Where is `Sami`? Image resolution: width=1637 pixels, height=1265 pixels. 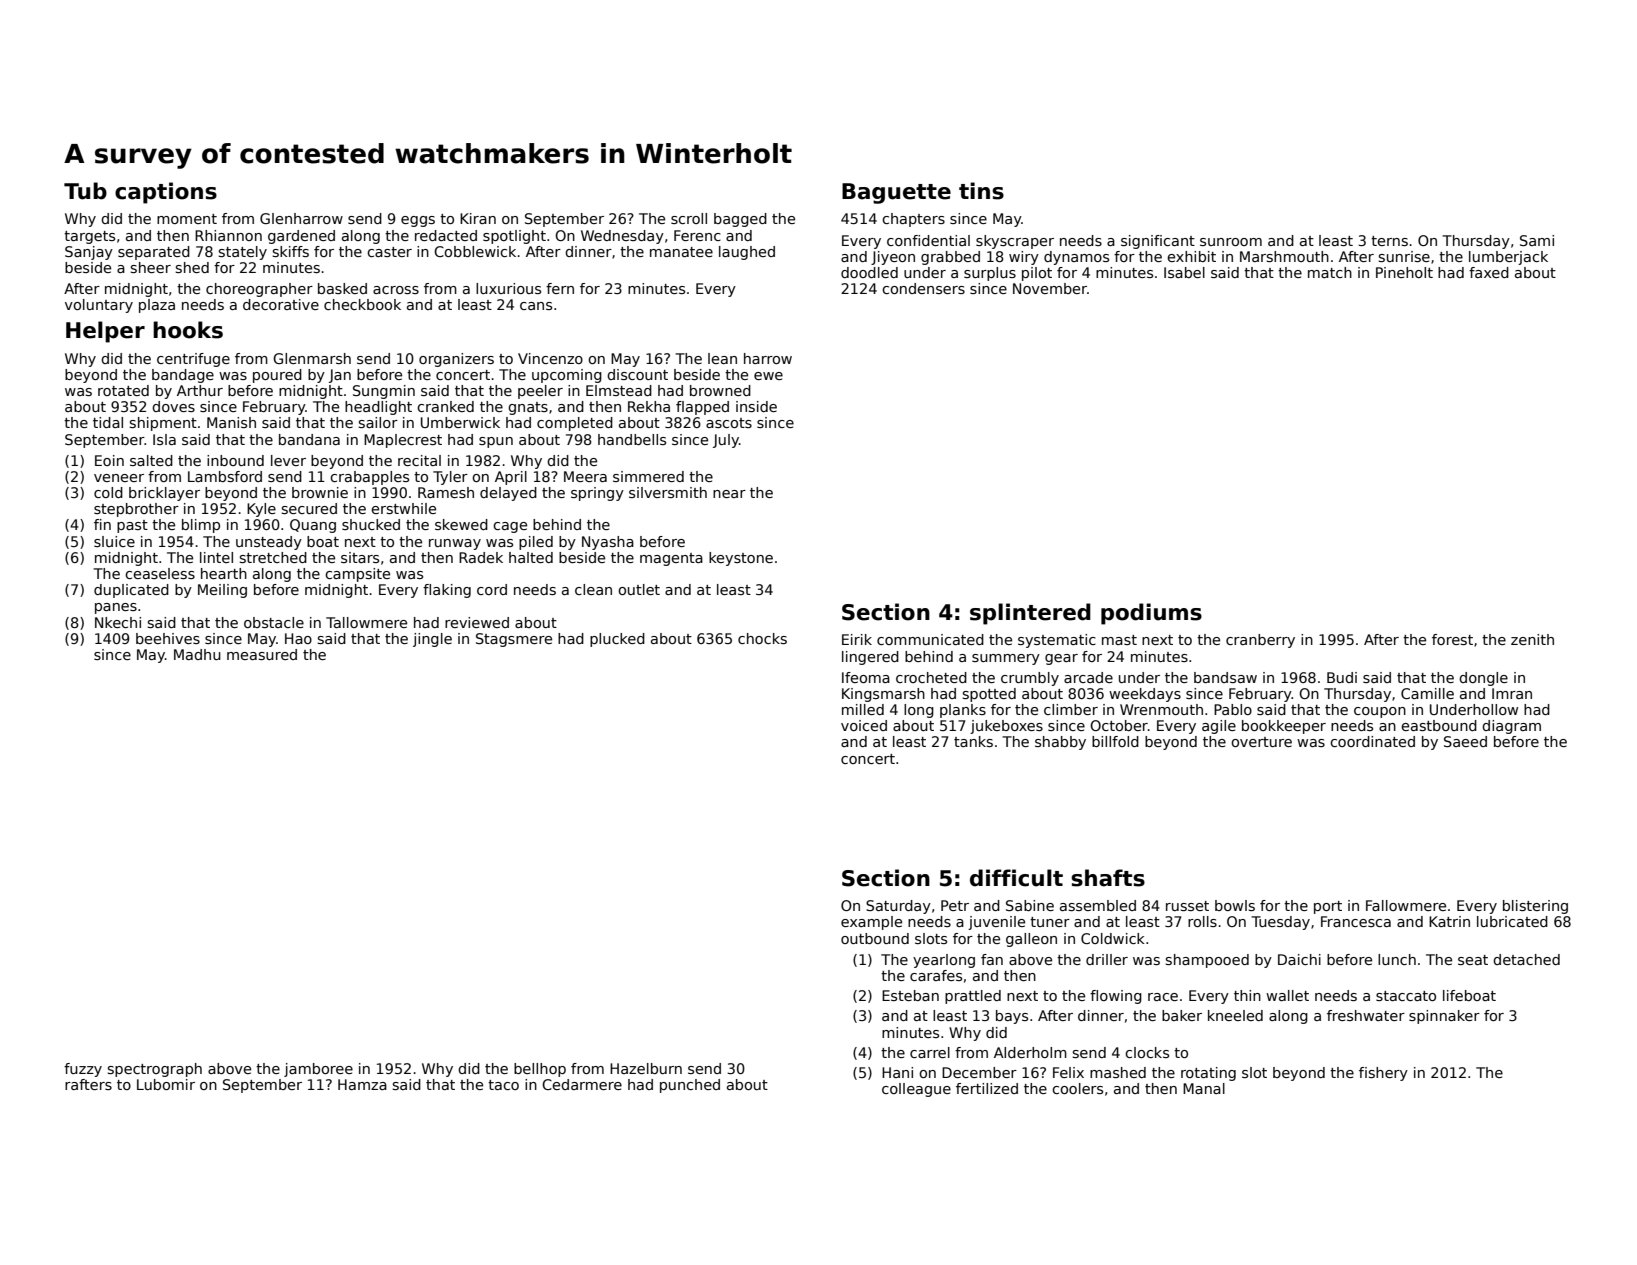
Sami is located at coordinates (1537, 240).
